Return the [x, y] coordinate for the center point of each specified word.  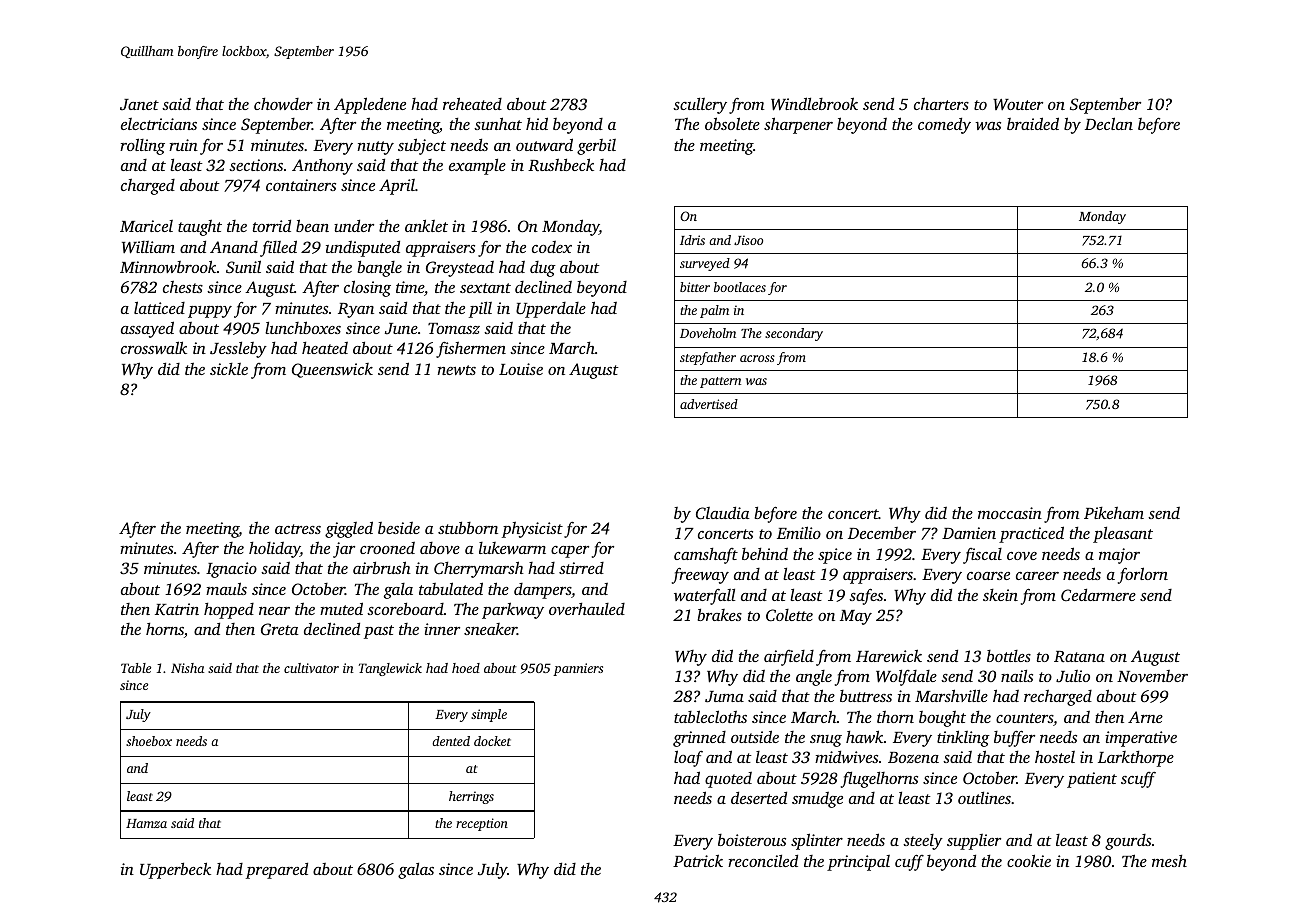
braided [1033, 123]
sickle [229, 369]
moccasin [1010, 513]
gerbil [596, 147]
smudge [817, 800]
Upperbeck [175, 870]
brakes [719, 614]
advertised [709, 404]
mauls [226, 588]
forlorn [1143, 575]
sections [256, 165]
